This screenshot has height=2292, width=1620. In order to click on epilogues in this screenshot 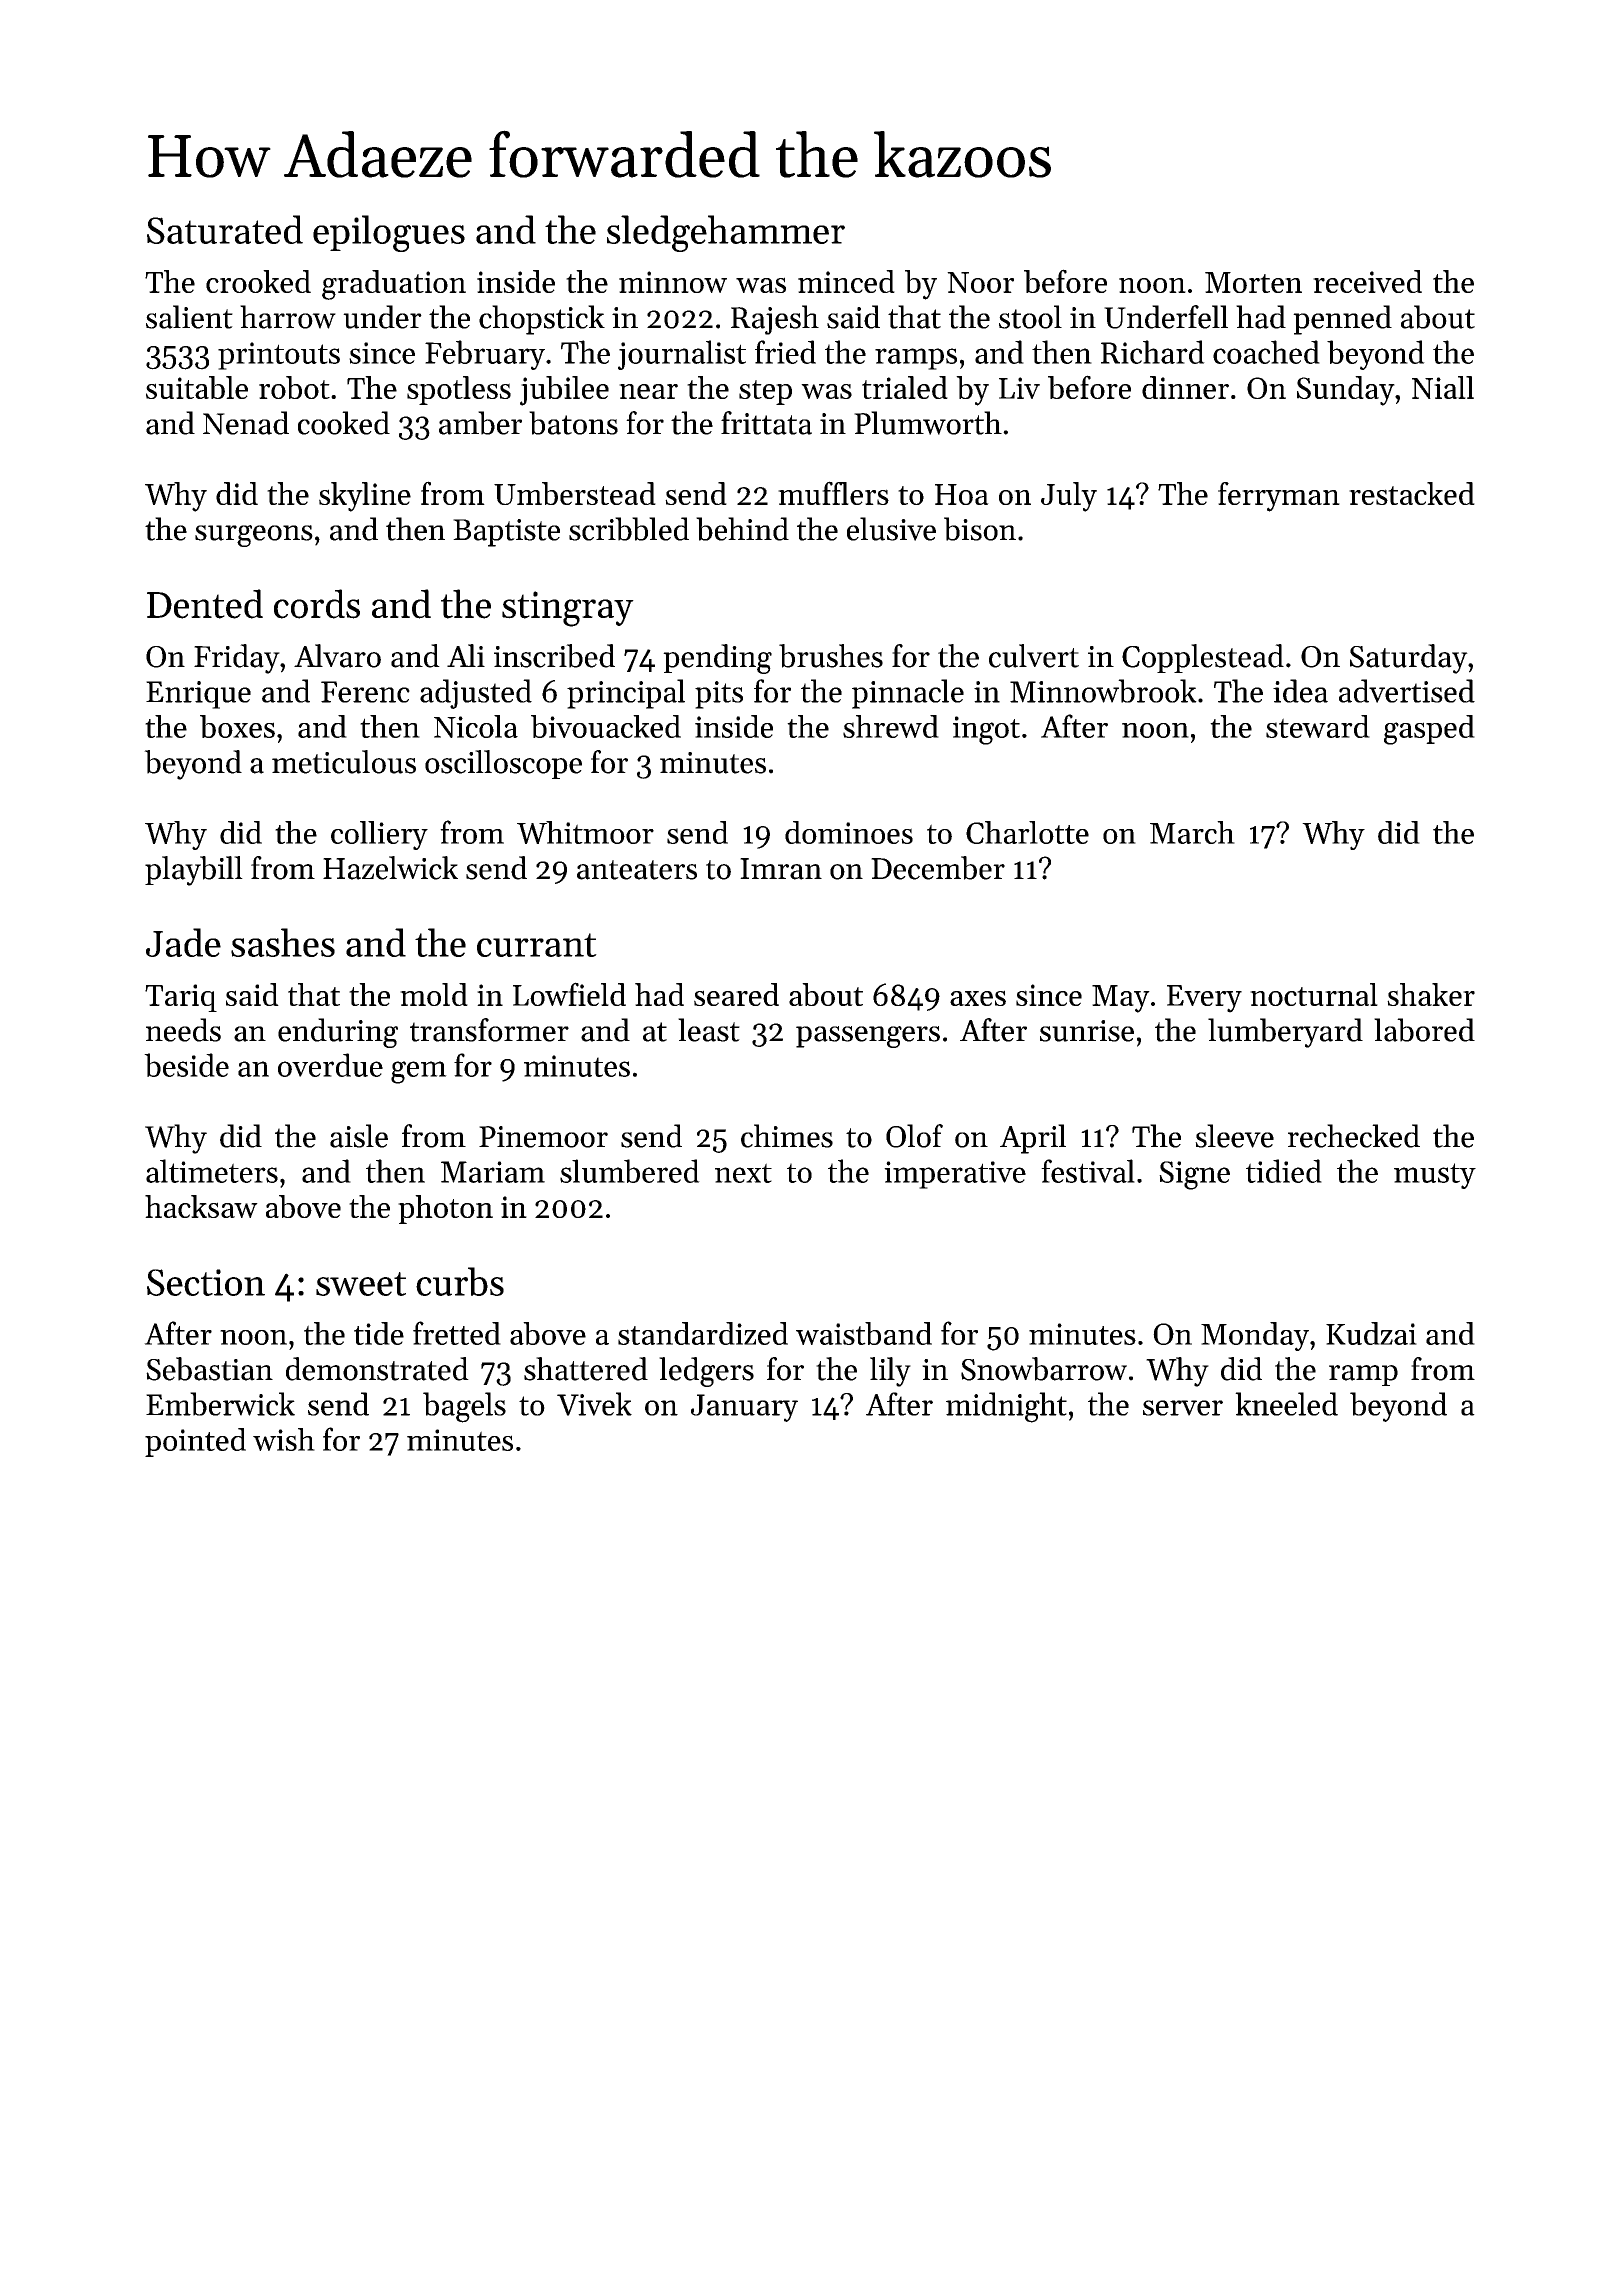, I will do `click(389, 233)`.
